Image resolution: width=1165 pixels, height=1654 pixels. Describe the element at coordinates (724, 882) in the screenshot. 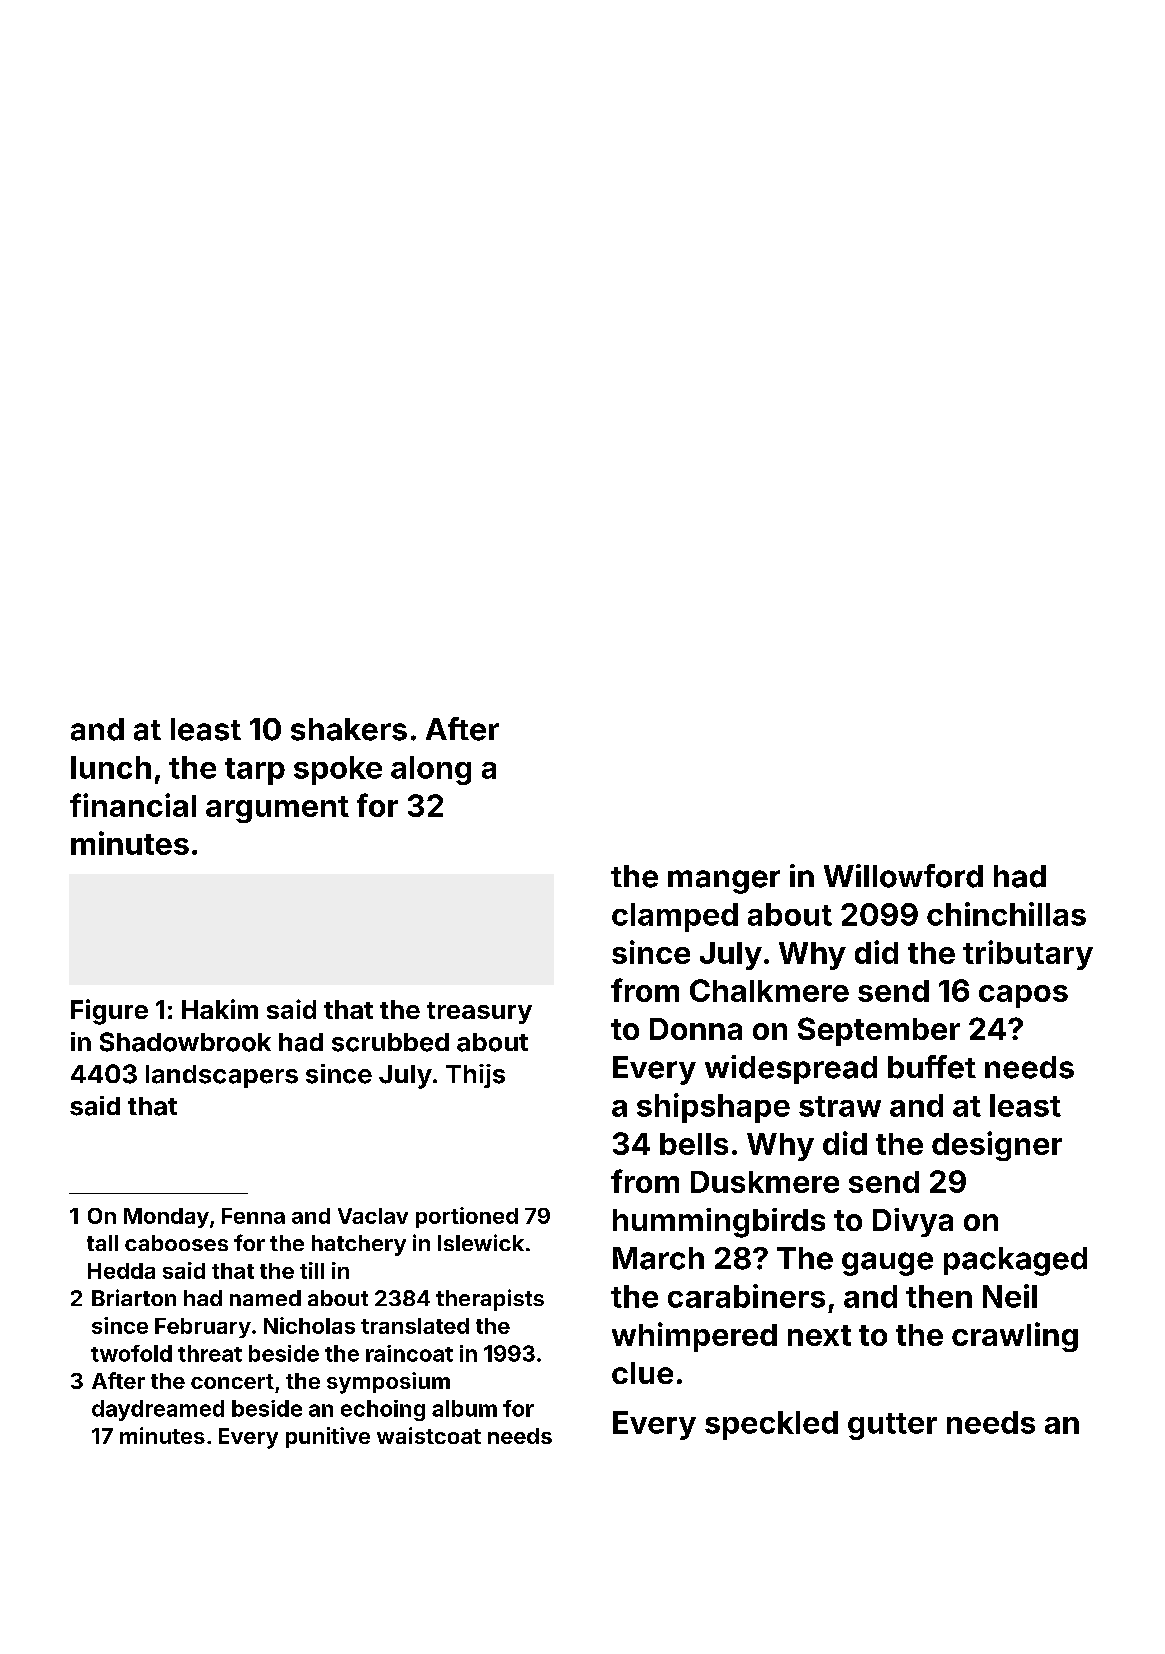

I see `manger` at that location.
